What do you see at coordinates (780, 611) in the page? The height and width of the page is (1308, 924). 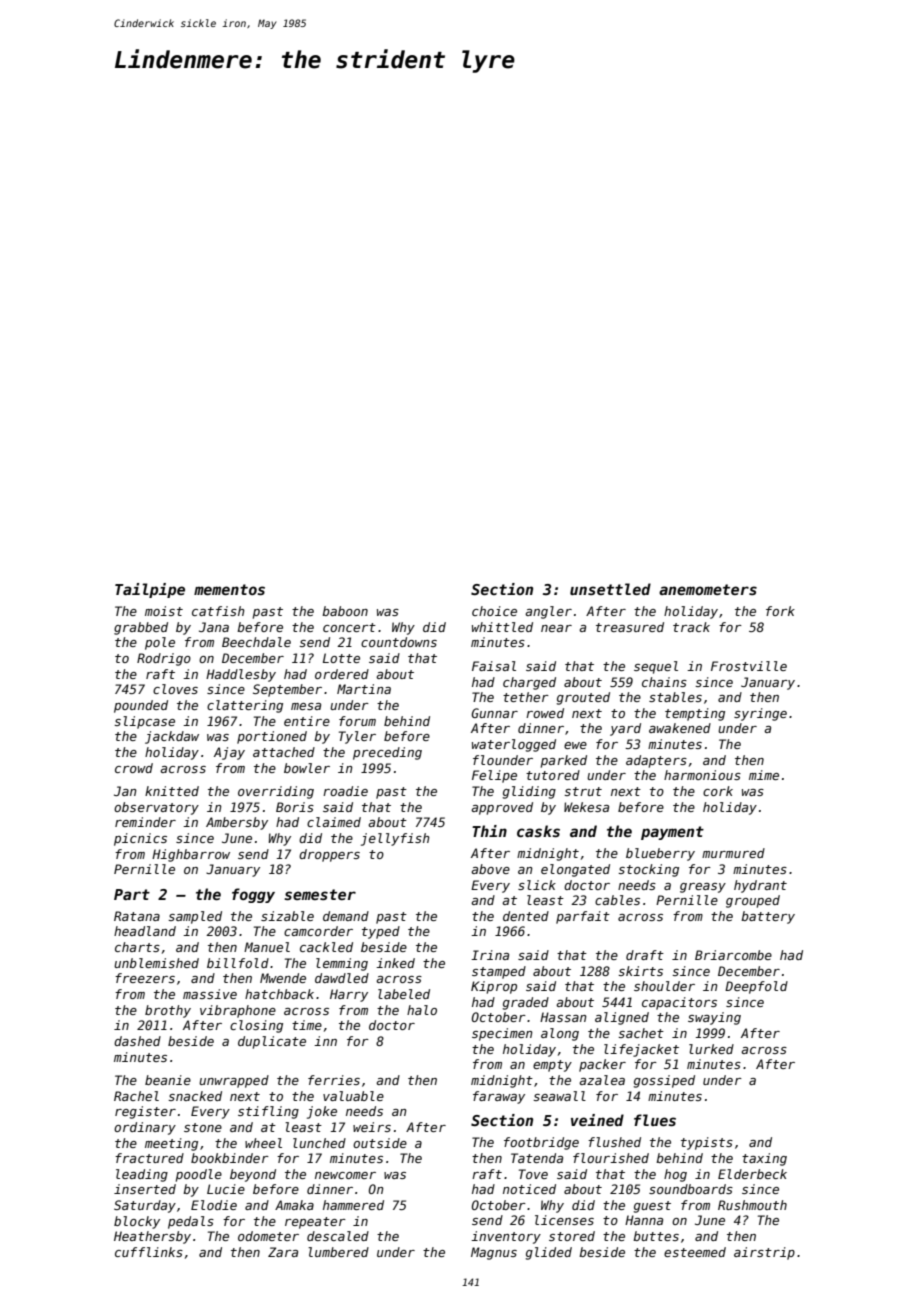 I see `fork` at bounding box center [780, 611].
